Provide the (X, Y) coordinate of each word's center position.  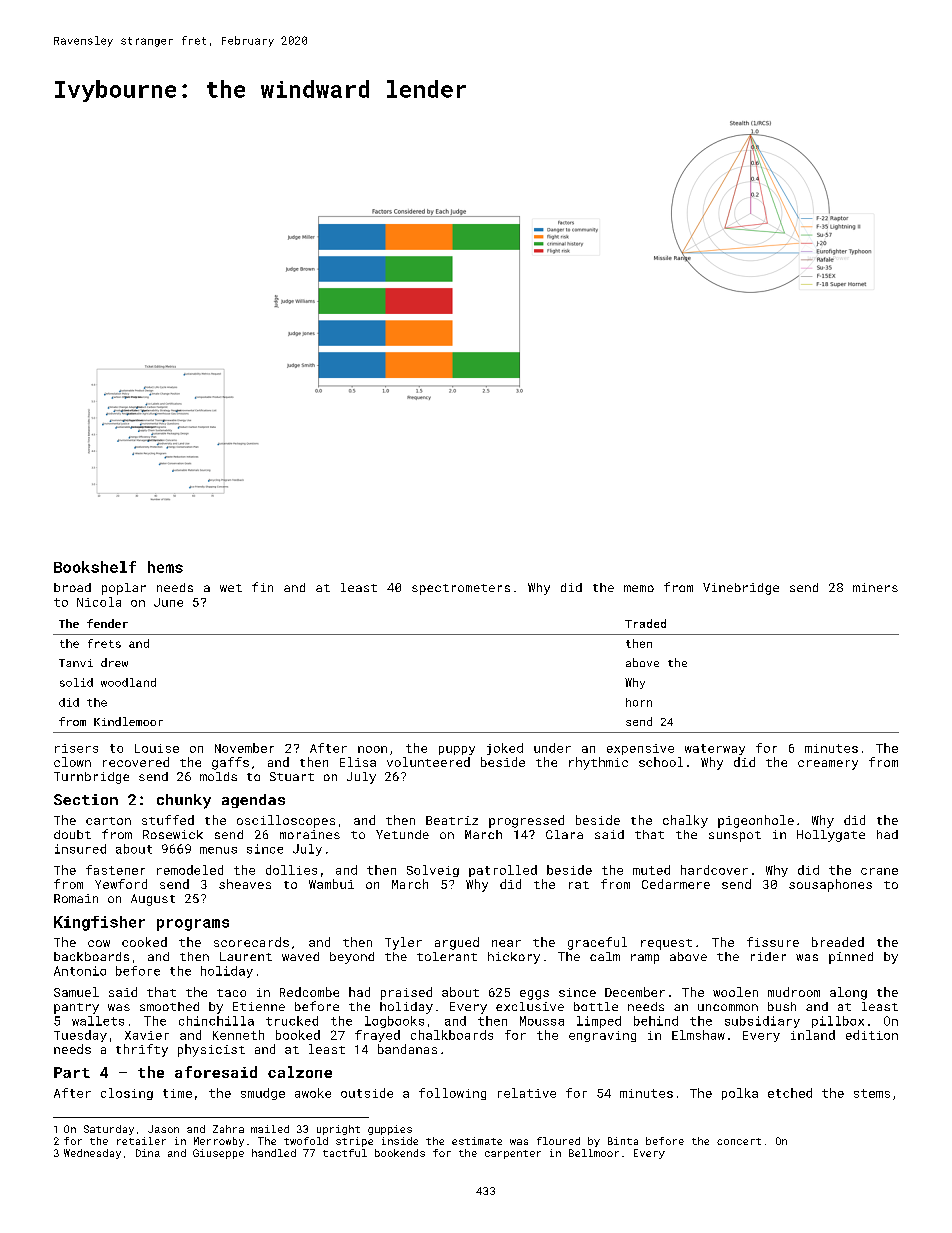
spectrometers (461, 589)
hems (165, 567)
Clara (564, 834)
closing (127, 1094)
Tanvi (76, 663)
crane (879, 871)
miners (875, 587)
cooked (144, 942)
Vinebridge (741, 589)
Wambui (331, 884)
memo (639, 588)
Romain (76, 898)
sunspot (735, 836)
